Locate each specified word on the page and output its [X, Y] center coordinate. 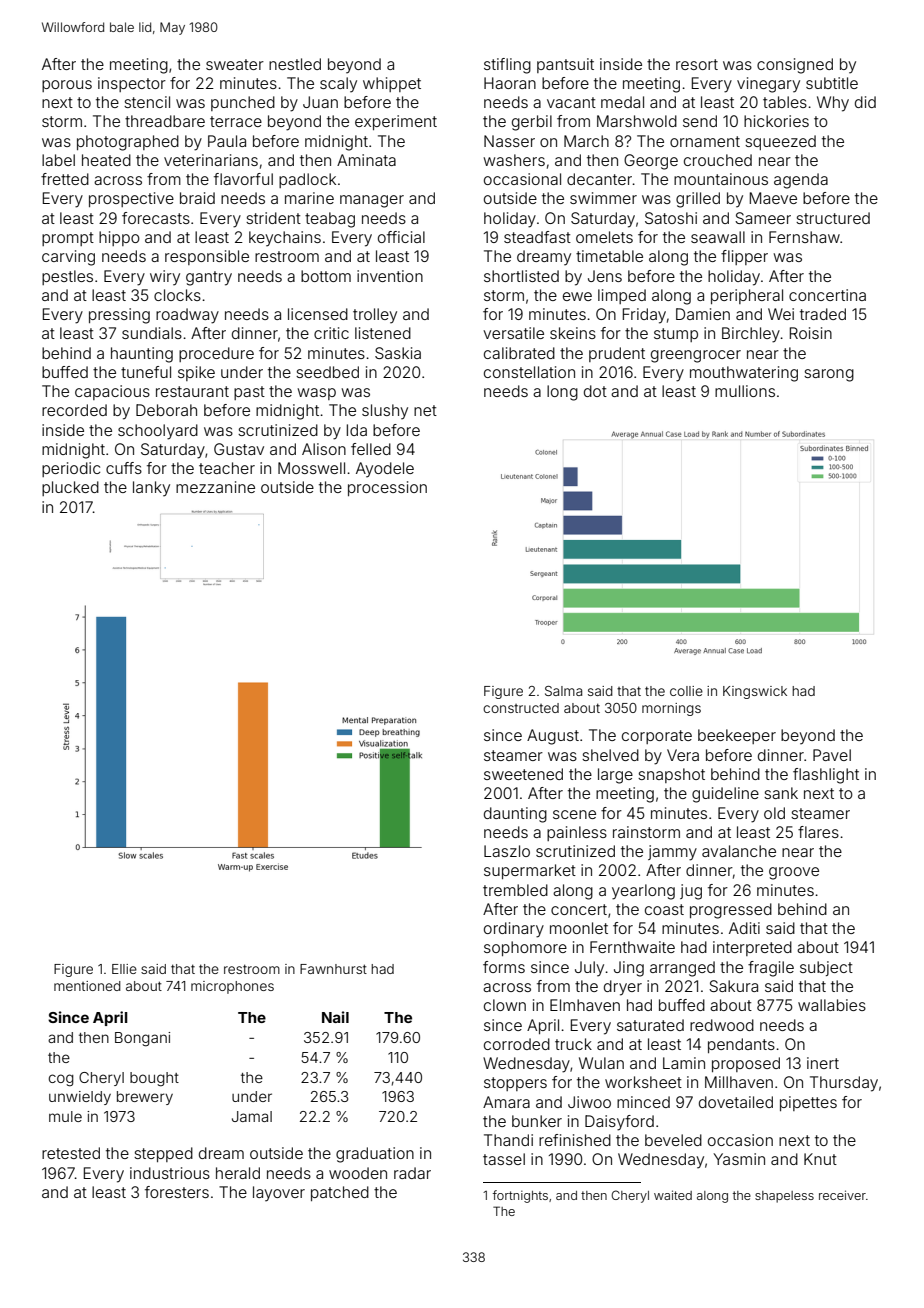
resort [697, 64]
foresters [177, 1192]
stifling [507, 66]
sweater [235, 64]
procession [387, 488]
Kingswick [755, 692]
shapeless [784, 1197]
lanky [151, 489]
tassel [504, 1159]
